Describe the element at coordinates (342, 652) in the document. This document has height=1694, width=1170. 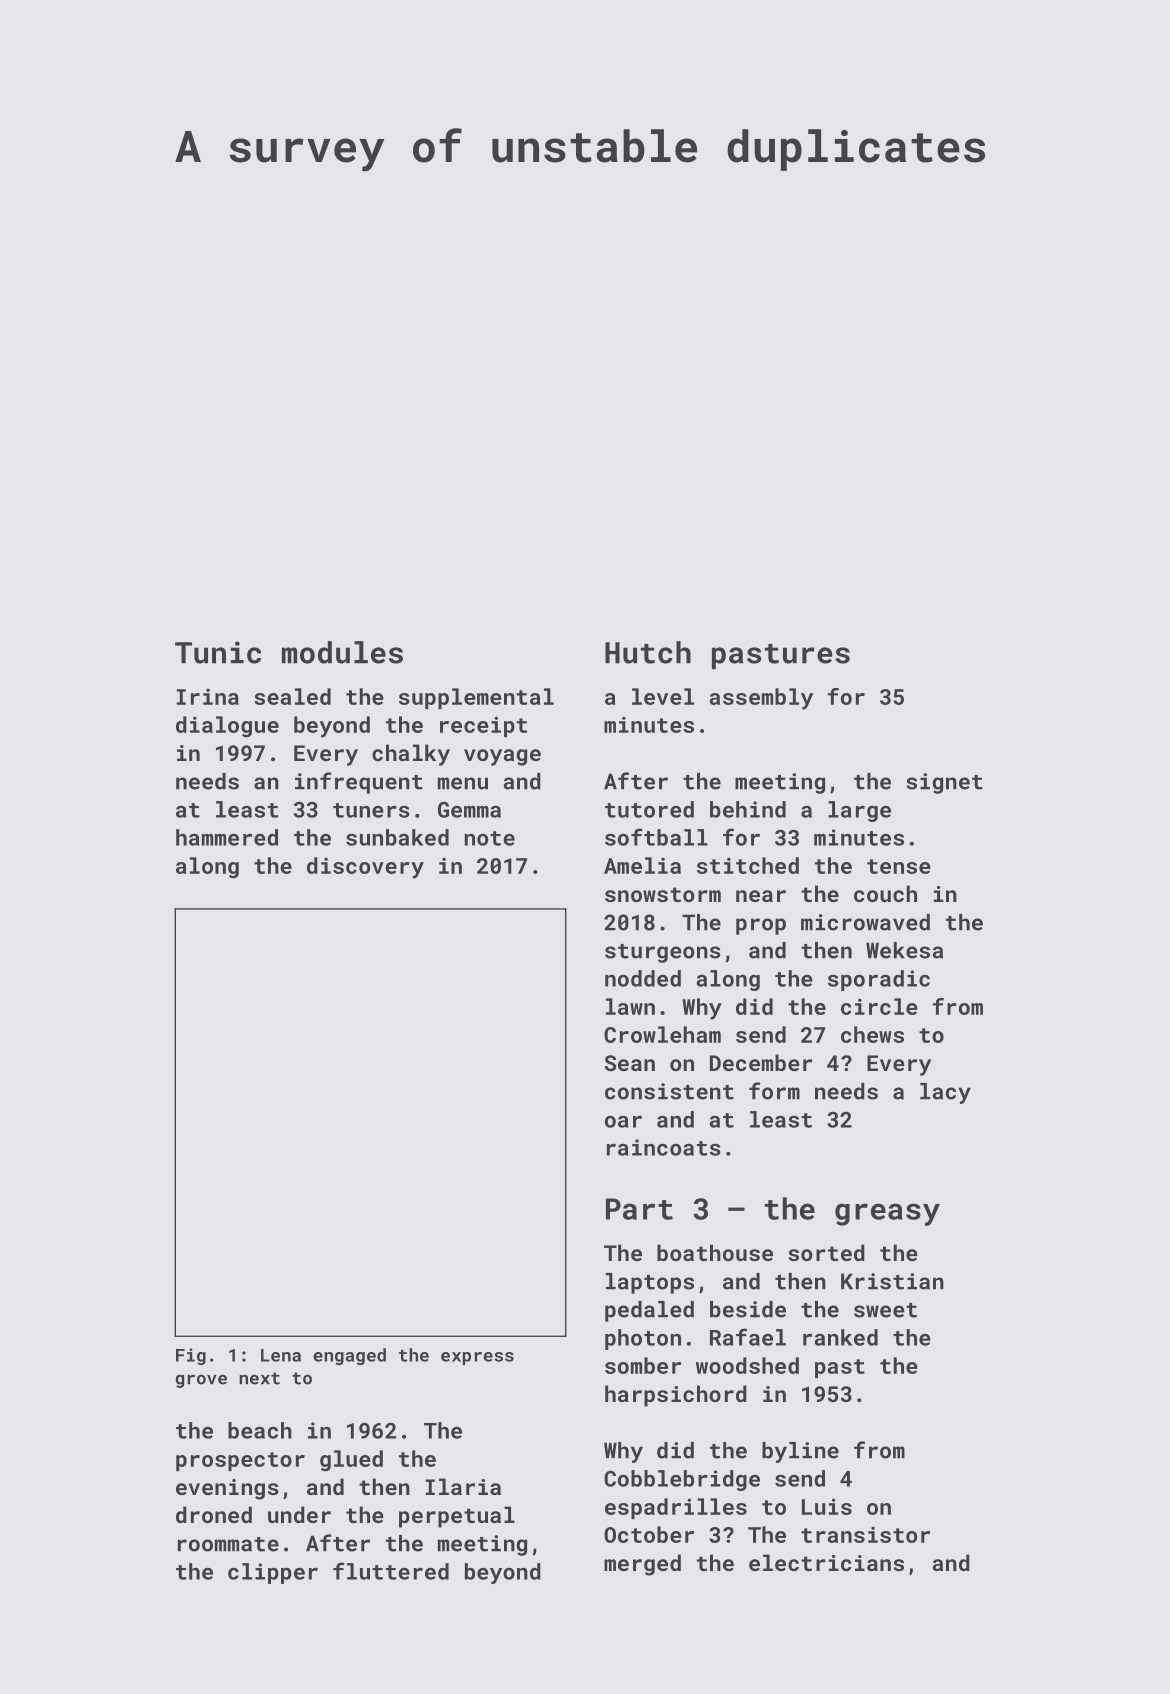
I see `modules` at that location.
